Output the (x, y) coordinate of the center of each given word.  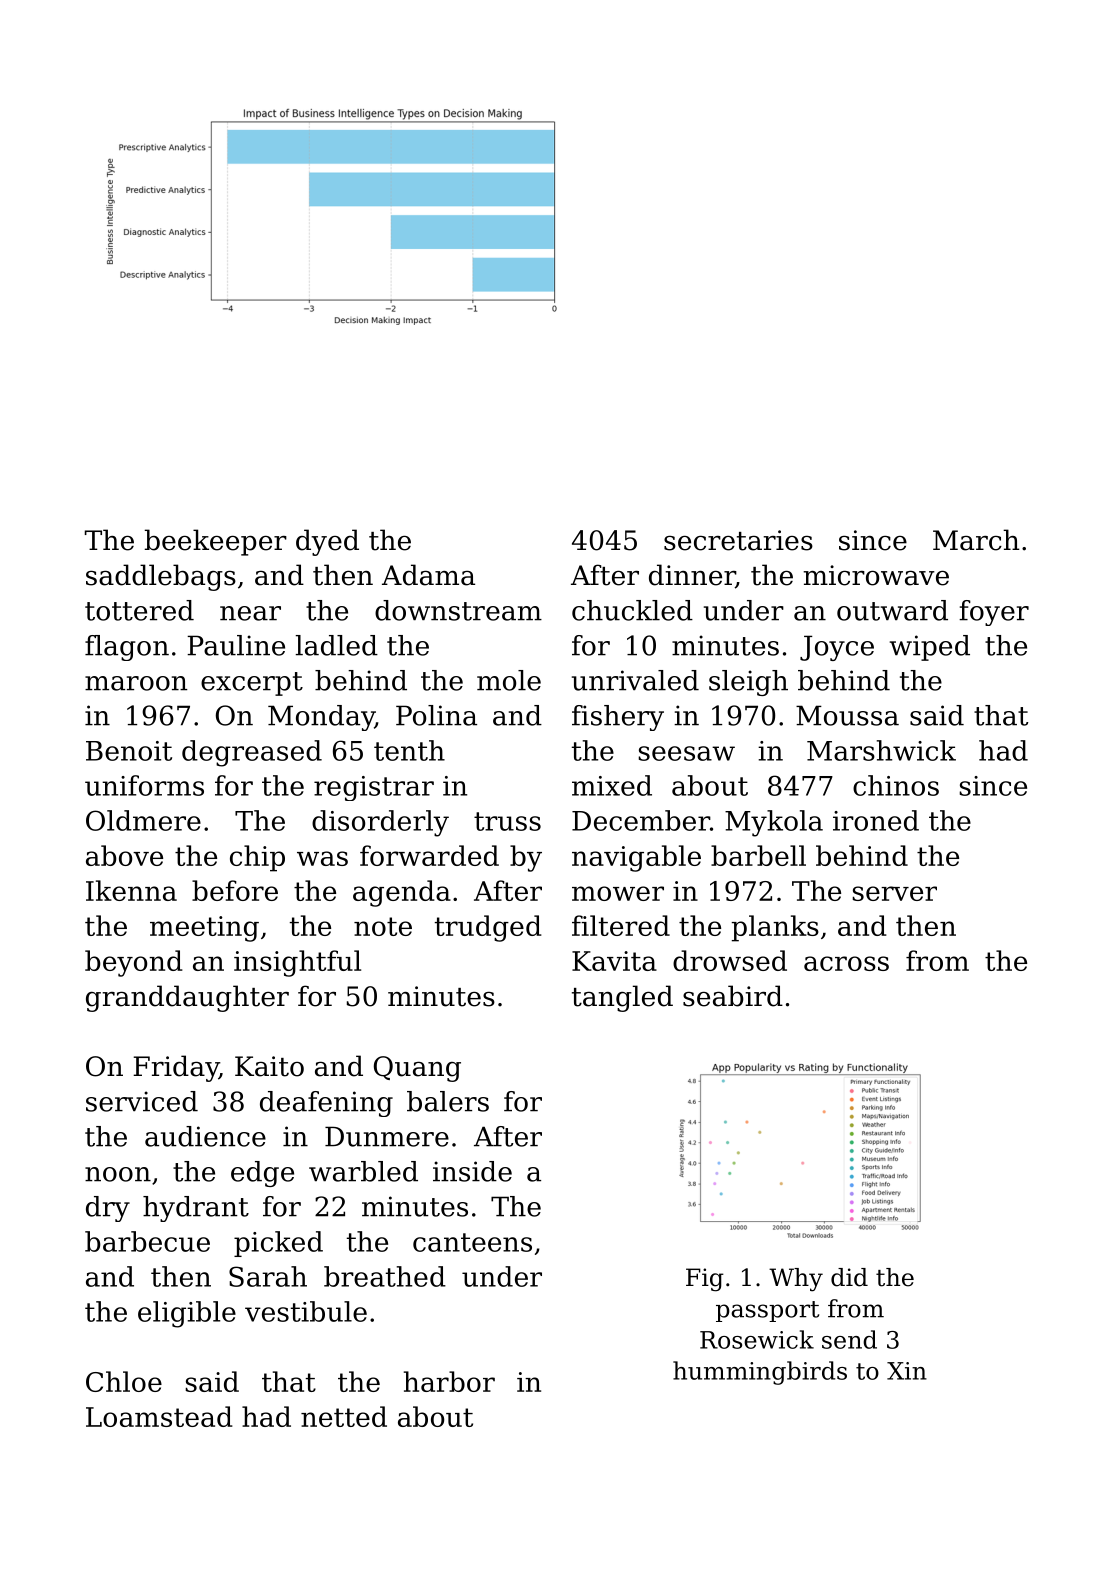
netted (344, 1416)
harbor (449, 1381)
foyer (994, 613)
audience (205, 1136)
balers (448, 1101)
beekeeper (216, 542)
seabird (733, 996)
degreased (252, 753)
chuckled (632, 610)
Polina (436, 715)
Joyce (837, 648)
